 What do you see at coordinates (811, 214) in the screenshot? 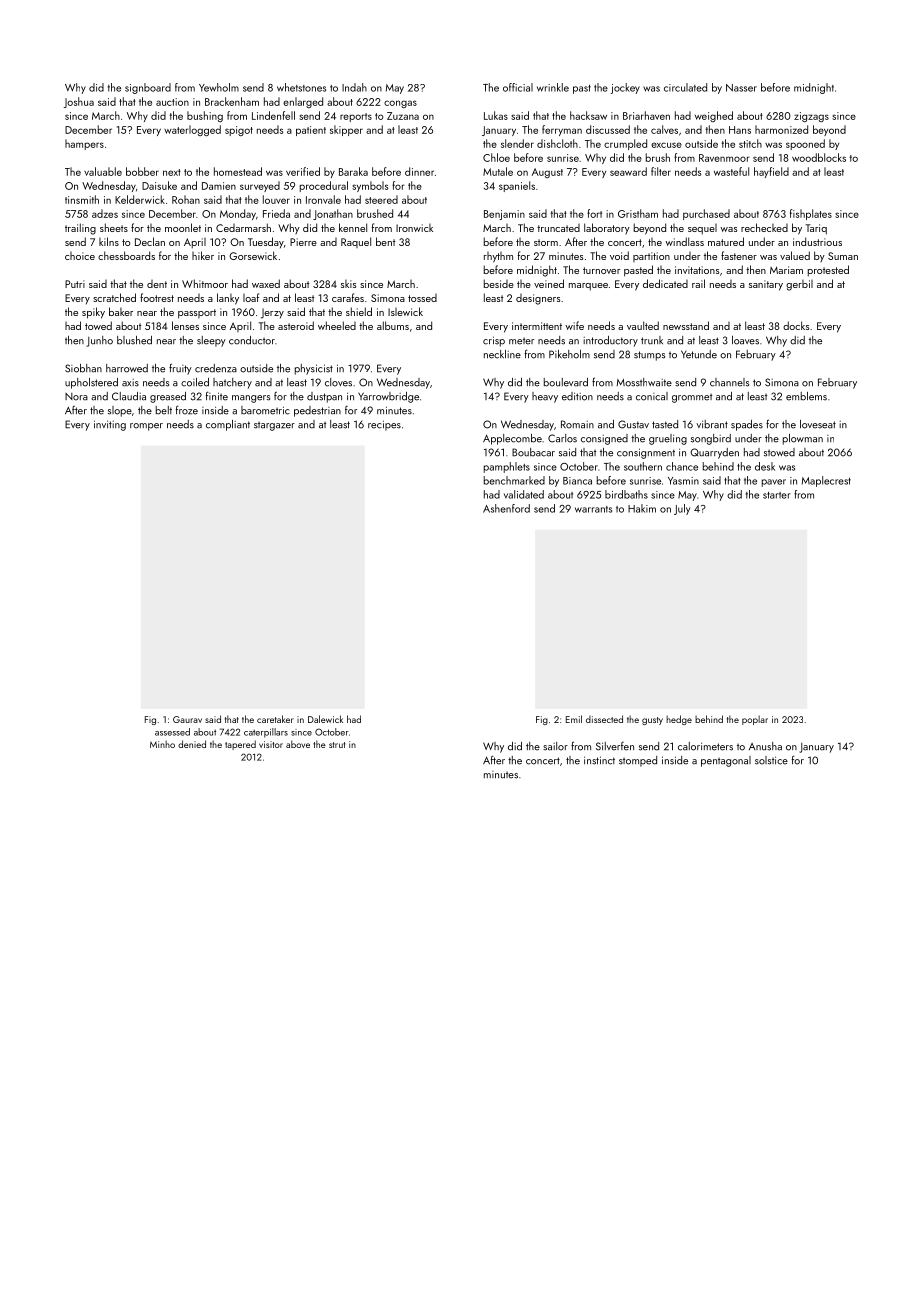
I see `fishplates` at bounding box center [811, 214].
